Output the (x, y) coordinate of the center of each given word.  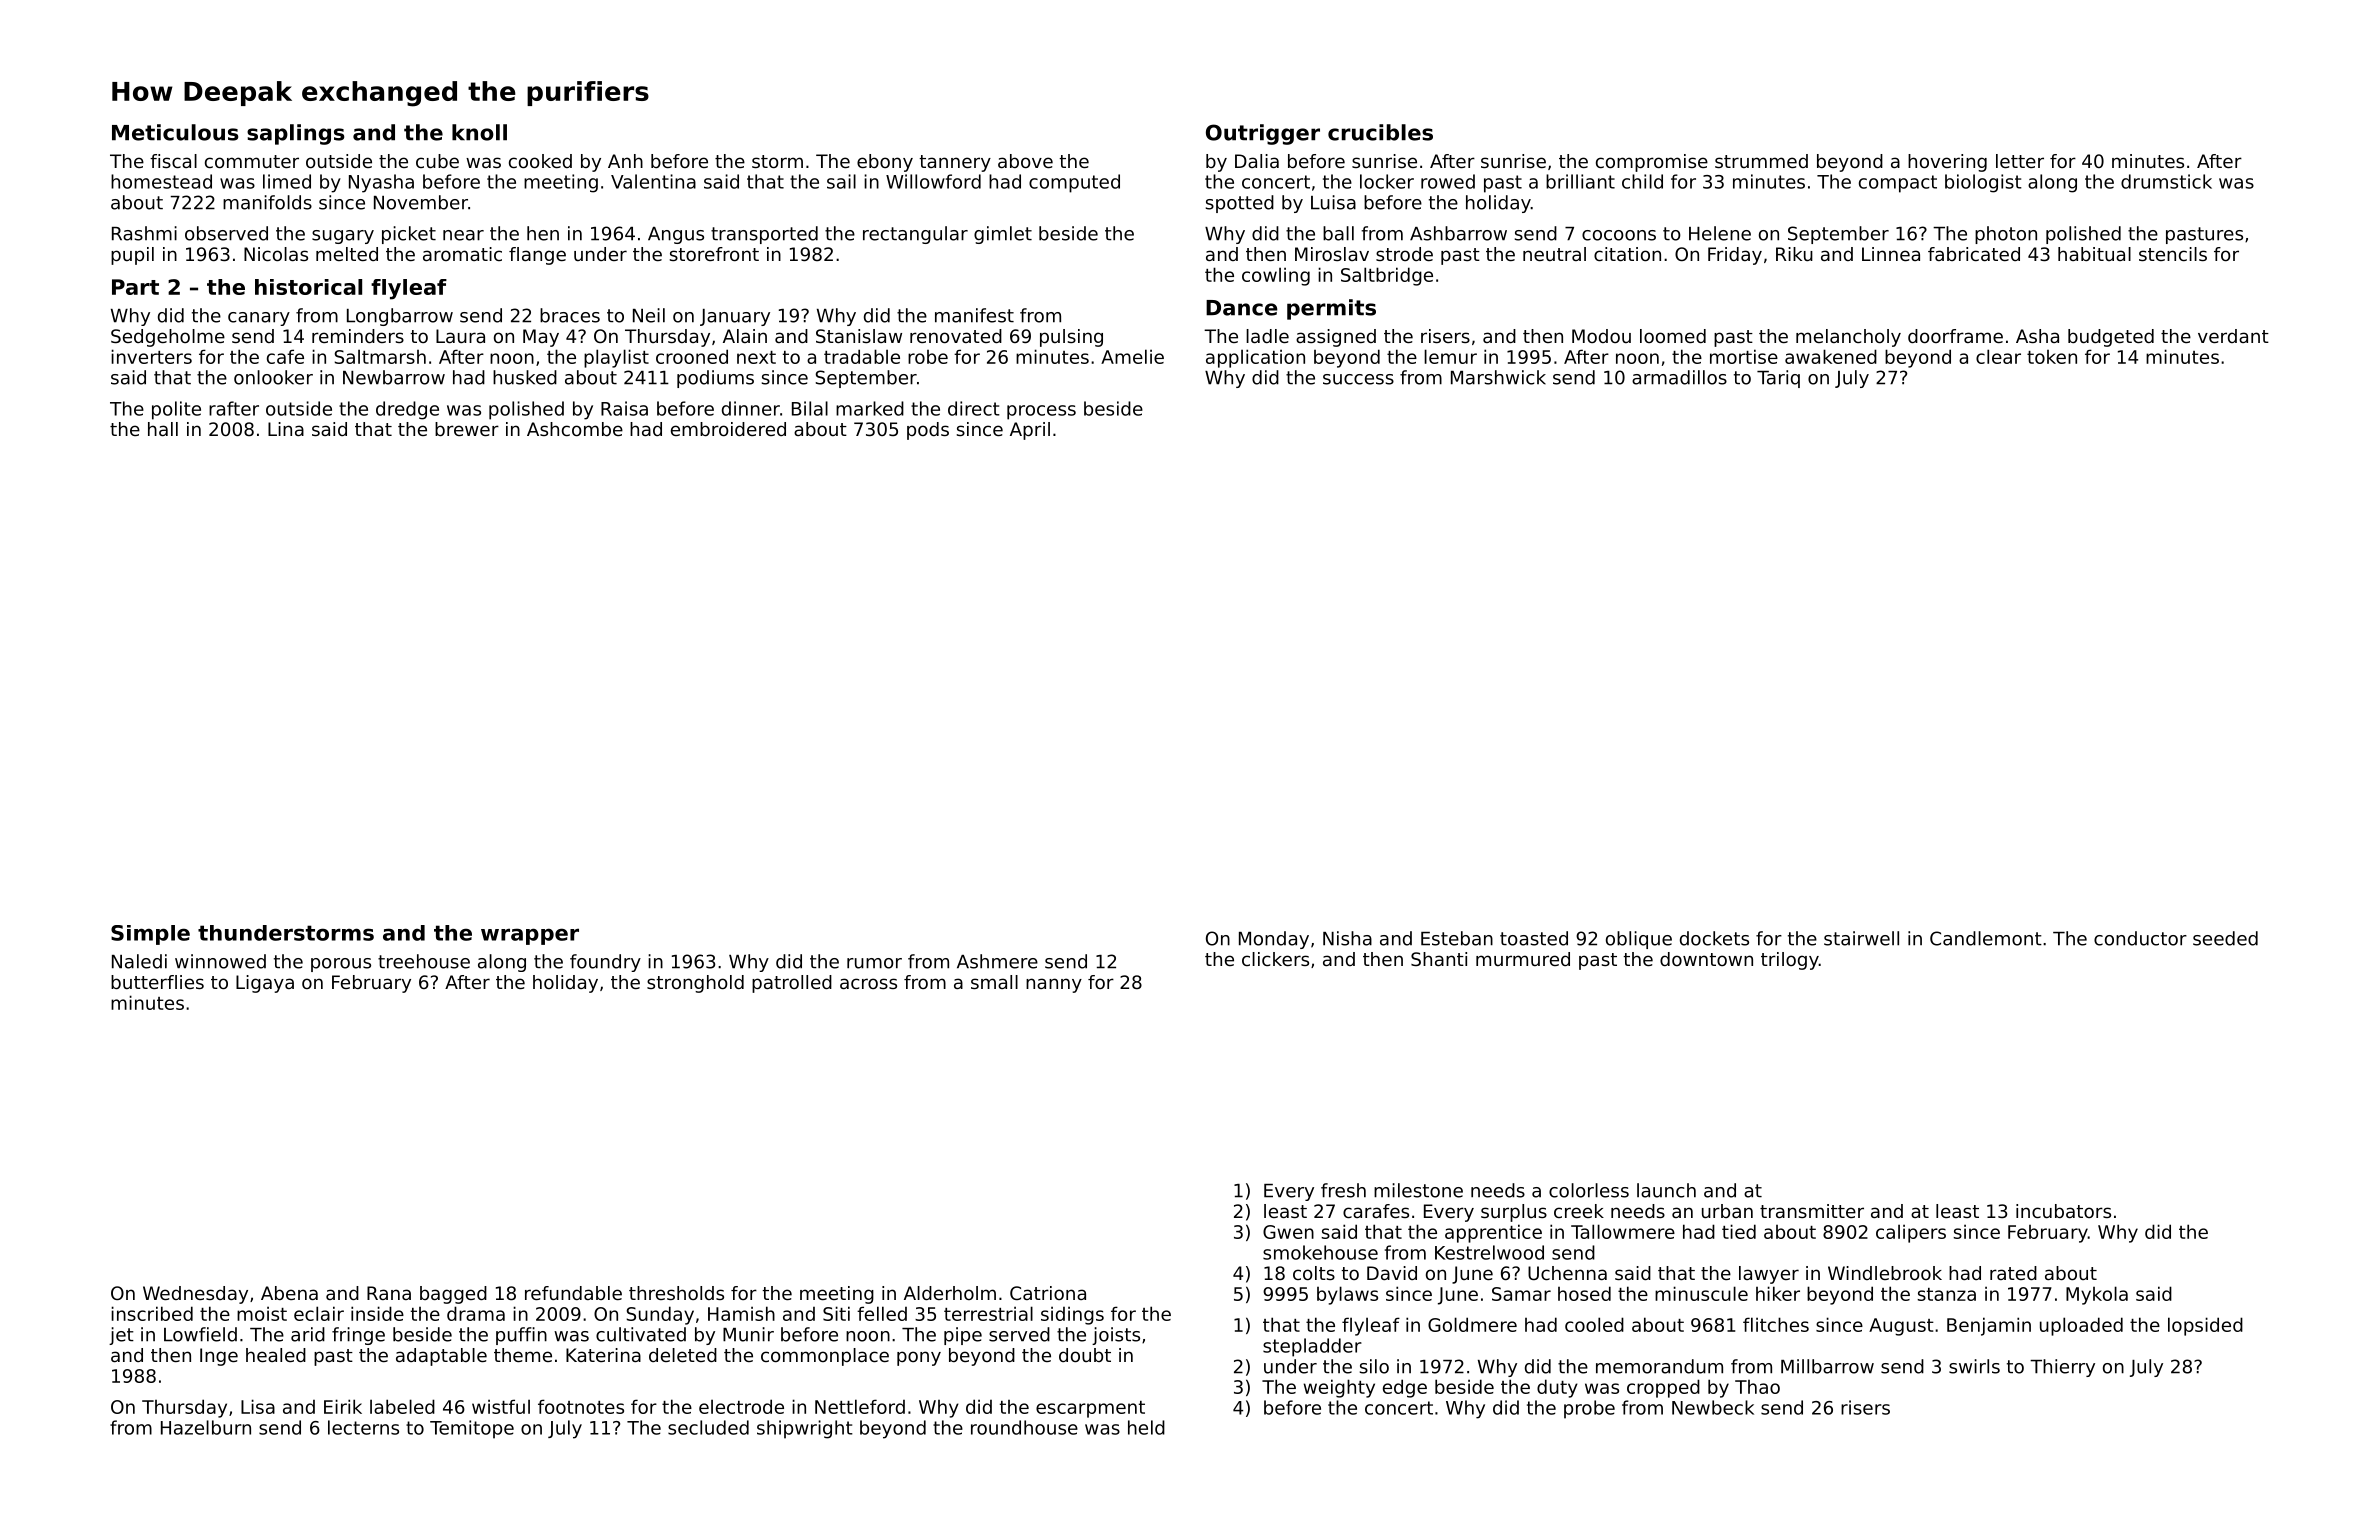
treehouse (424, 961)
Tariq (1778, 379)
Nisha (1347, 938)
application (1255, 358)
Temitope (472, 1429)
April (1030, 431)
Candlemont (1986, 938)
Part (135, 287)
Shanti (1439, 959)
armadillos (1679, 377)
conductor (2140, 938)
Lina (286, 429)
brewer (467, 429)
